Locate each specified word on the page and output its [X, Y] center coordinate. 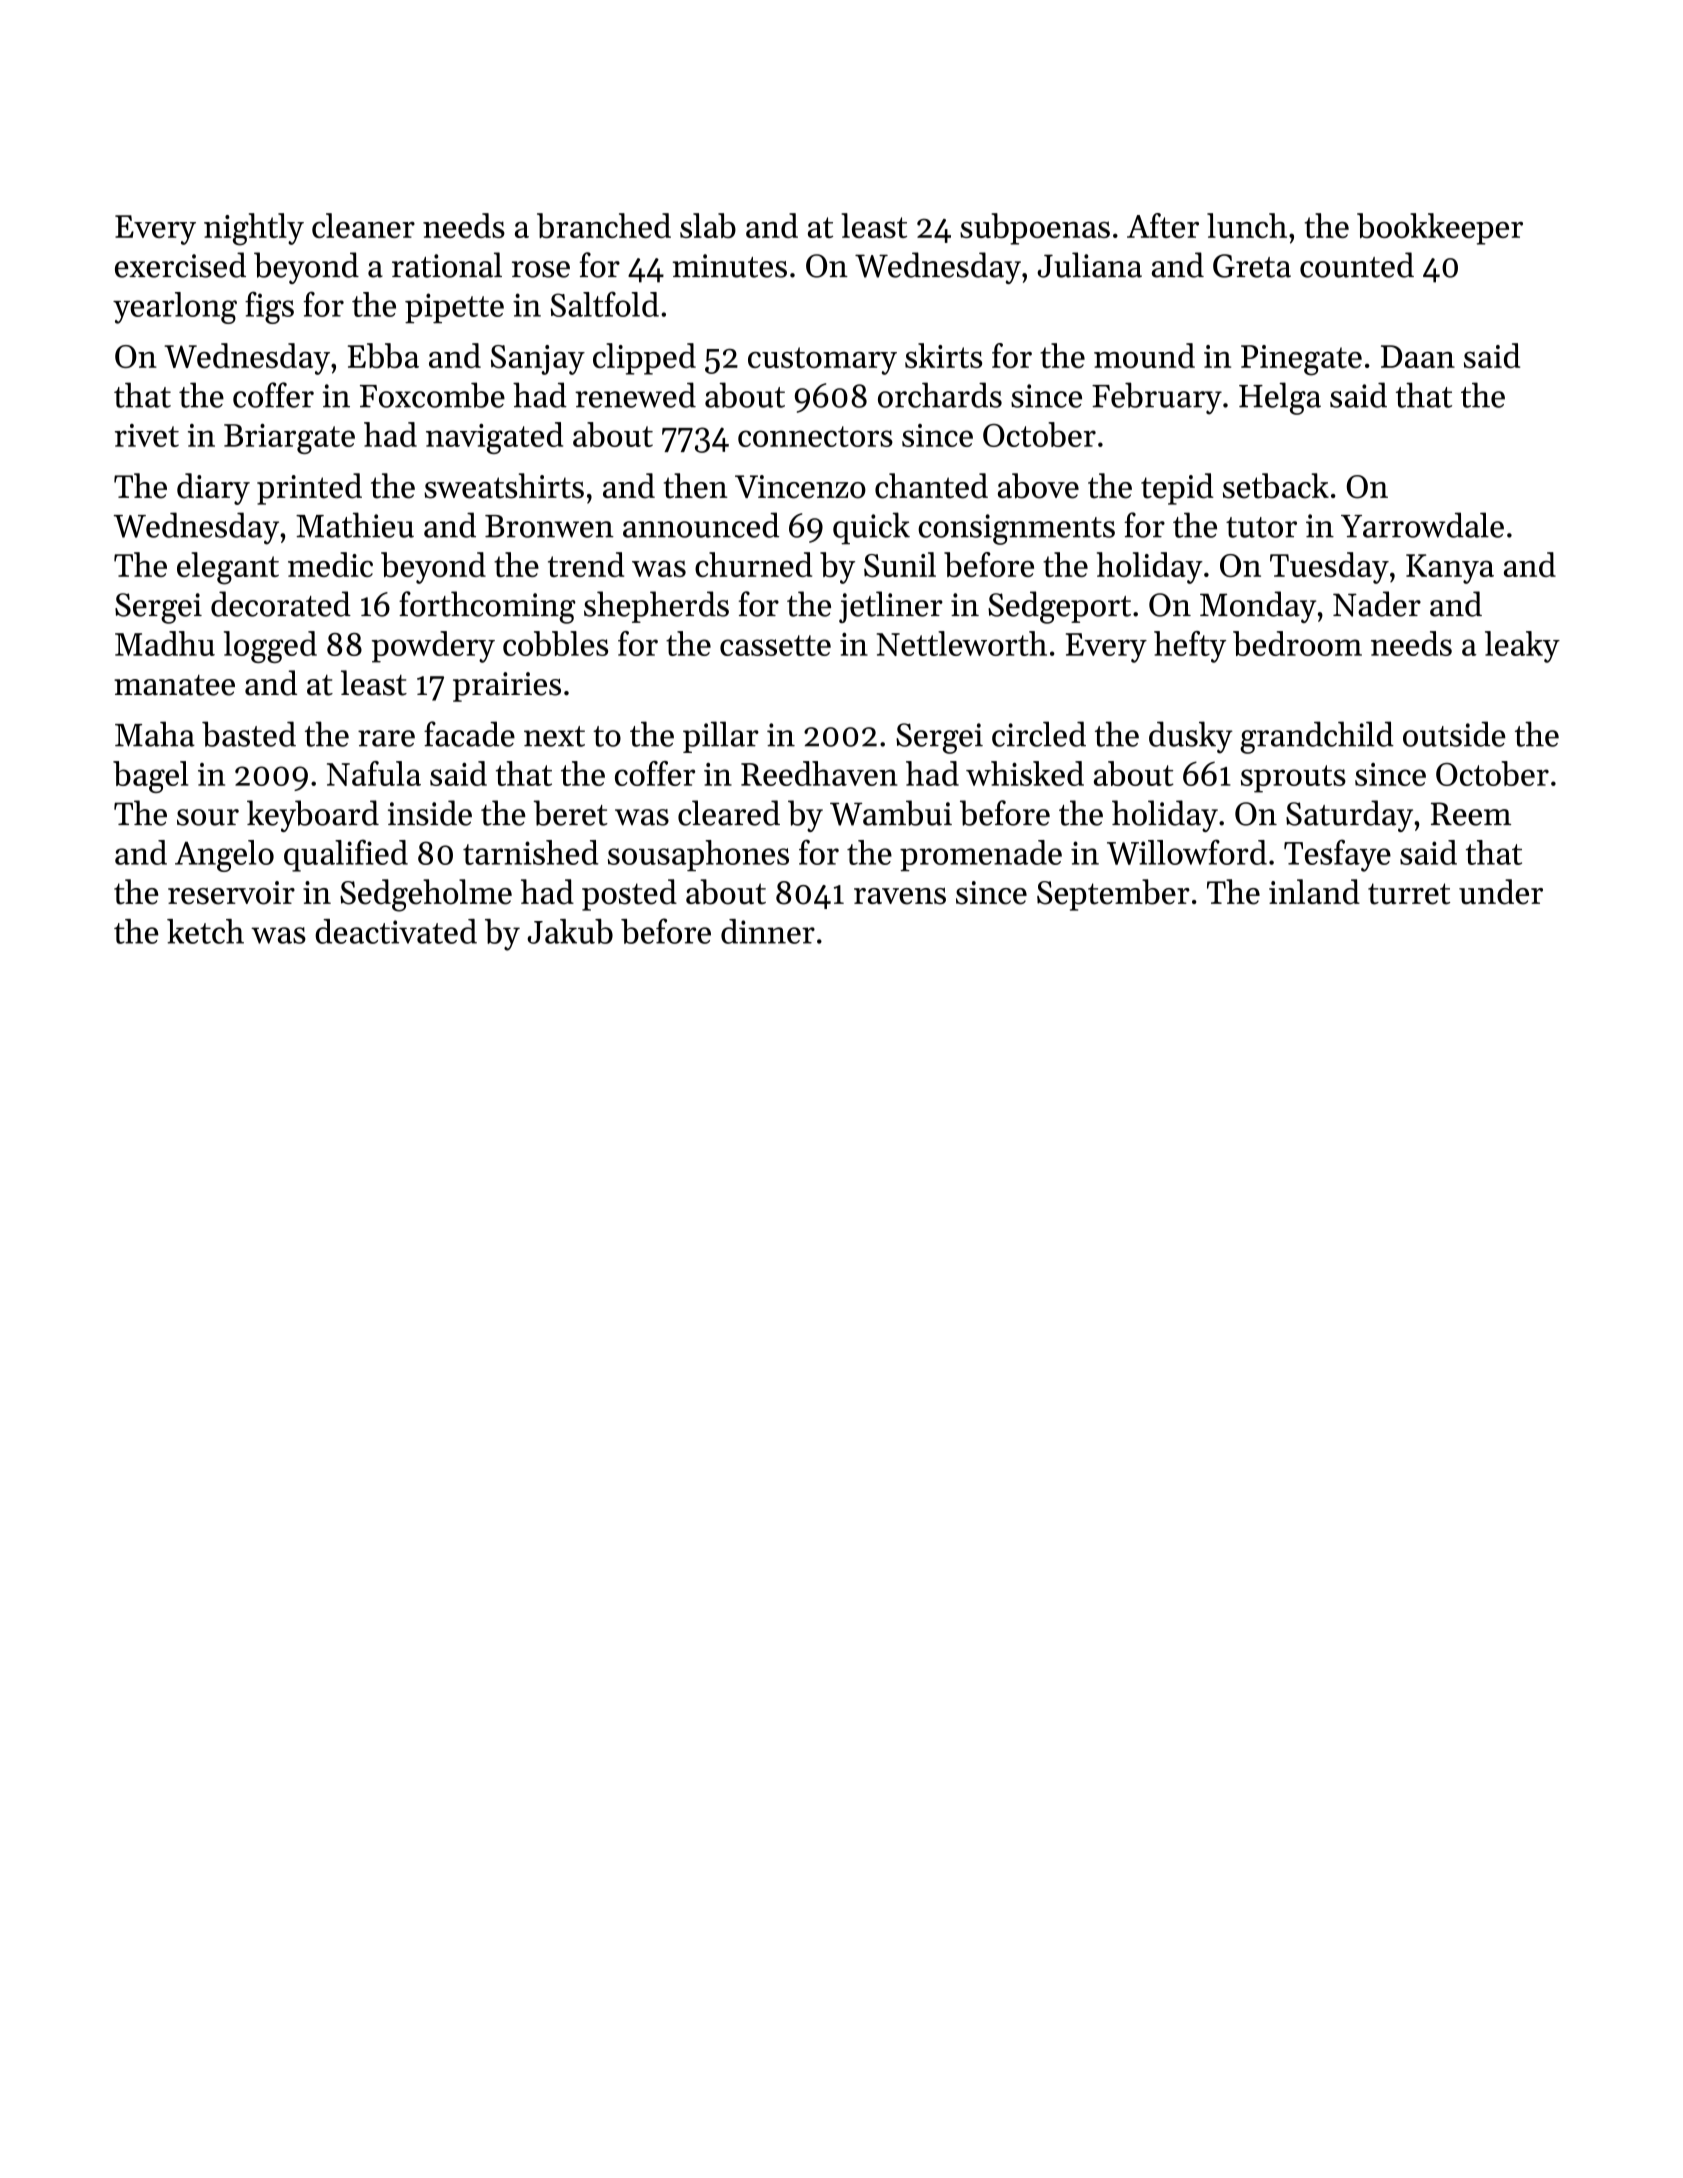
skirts [943, 355]
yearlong [175, 308]
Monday [1258, 607]
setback [1276, 486]
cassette [775, 645]
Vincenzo [800, 487]
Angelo [224, 856]
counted [1357, 265]
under [1501, 892]
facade [469, 734]
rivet [147, 435]
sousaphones [698, 855]
